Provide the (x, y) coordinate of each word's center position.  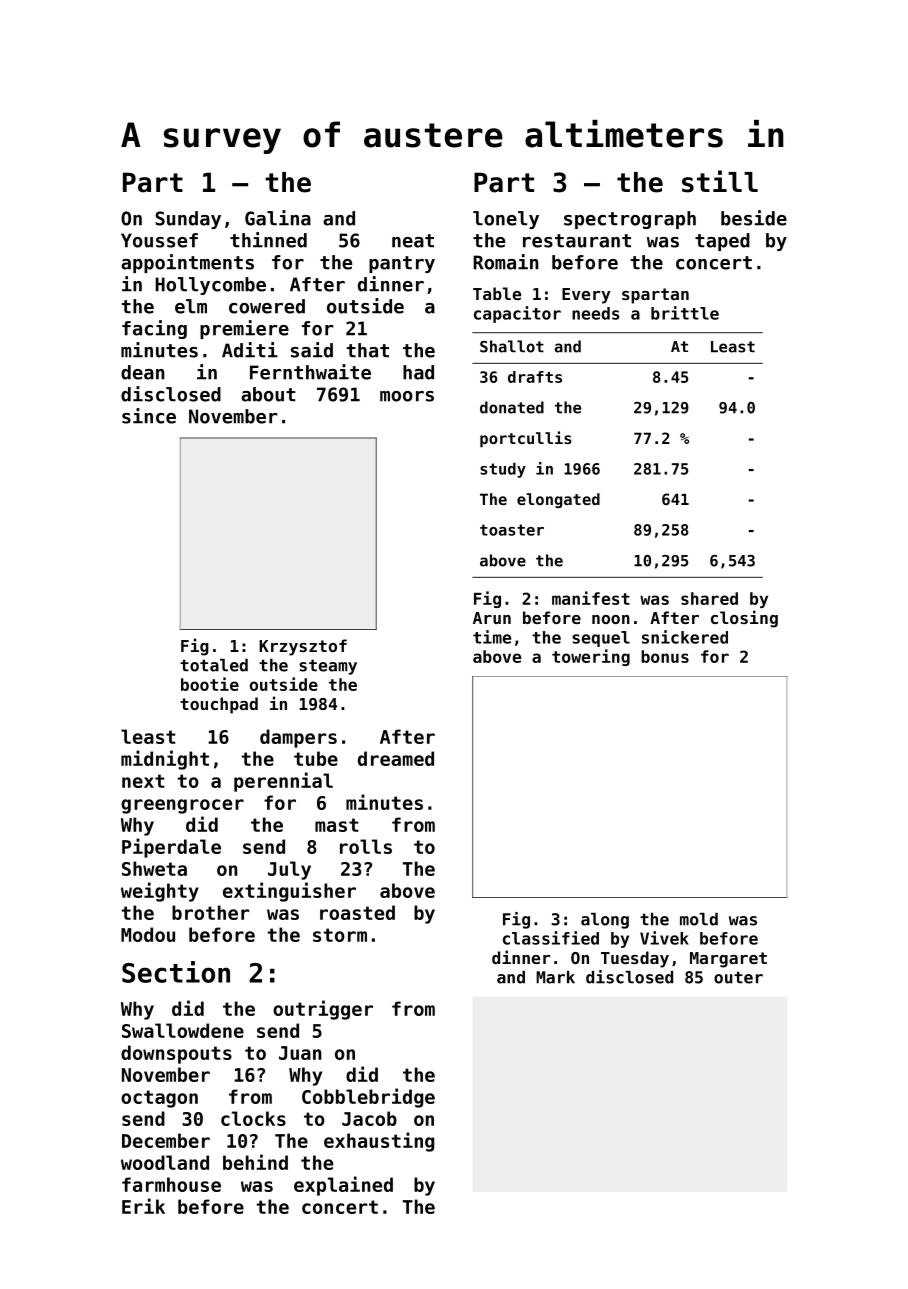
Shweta (154, 868)
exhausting (379, 1142)
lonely (506, 220)
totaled (214, 665)
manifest (591, 598)
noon (611, 619)
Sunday (188, 220)
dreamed (396, 758)
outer (738, 977)
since (149, 416)
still (720, 181)
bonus (665, 656)
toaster (512, 530)
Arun (492, 618)
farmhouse (171, 1184)
